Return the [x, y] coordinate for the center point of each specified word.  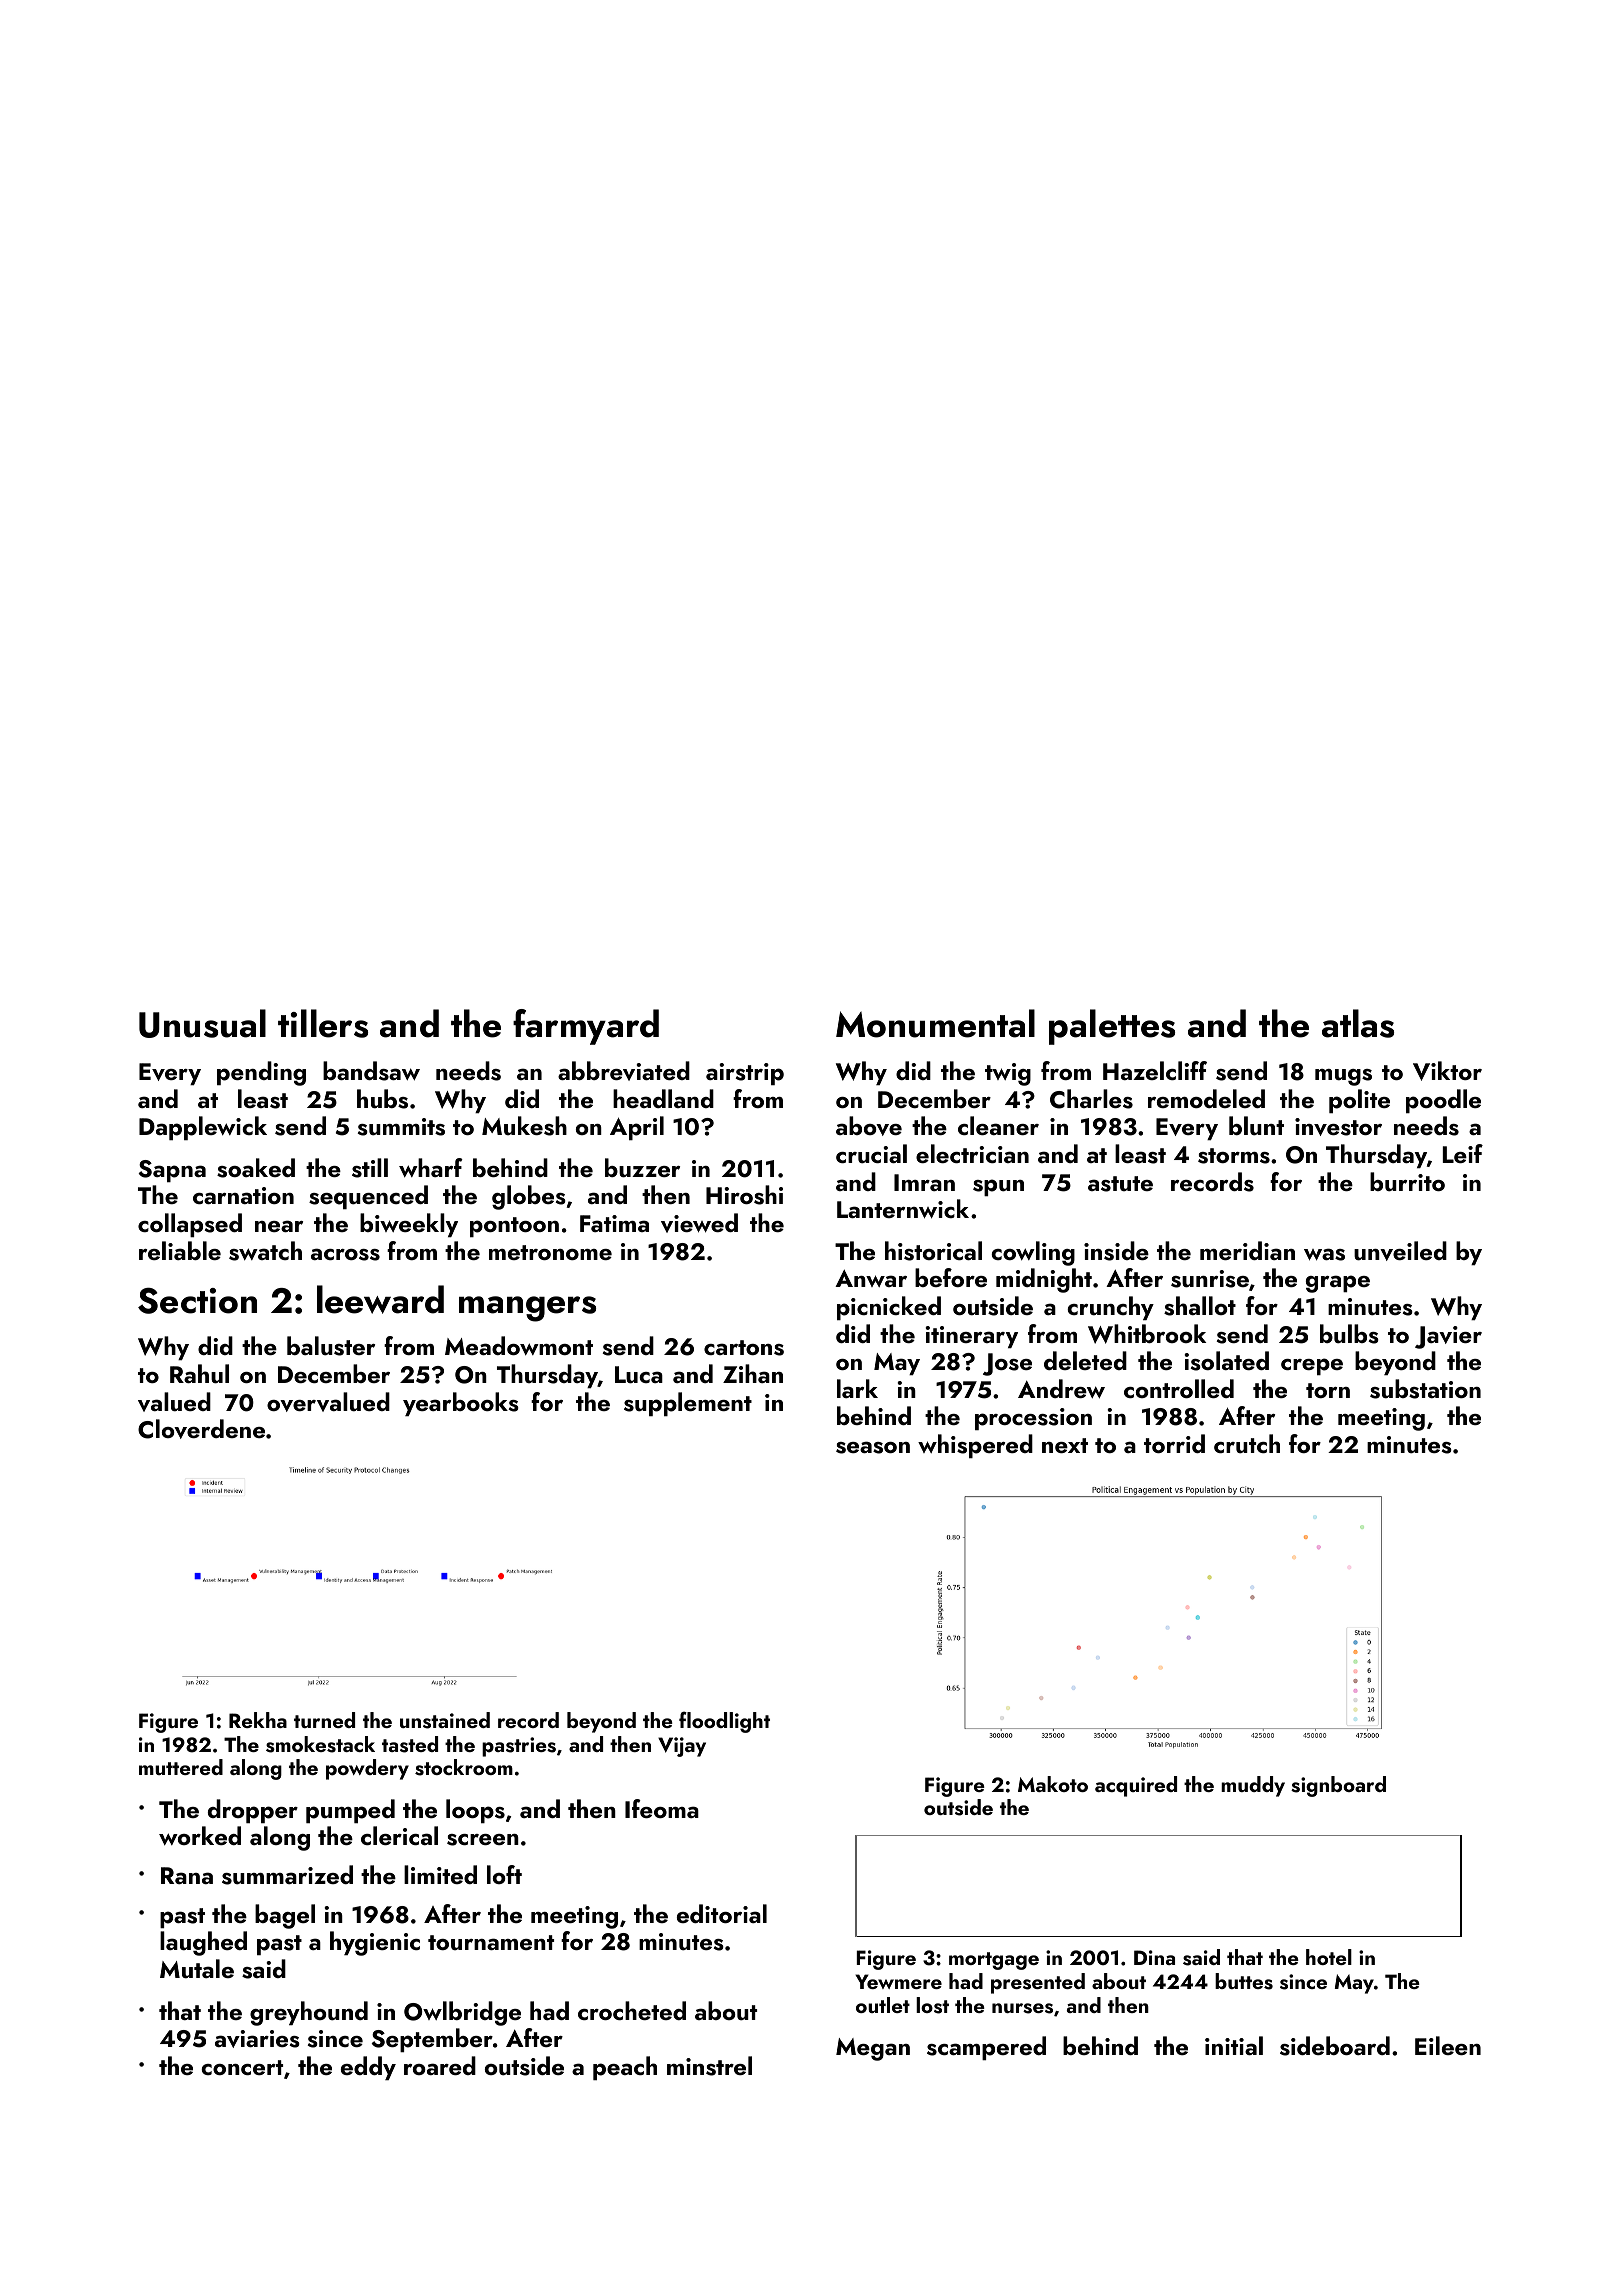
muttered [181, 1767]
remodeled [1206, 1098]
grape [1338, 1284]
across [345, 1254]
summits [401, 1127]
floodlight [724, 1722]
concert [242, 2067]
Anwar [871, 1278]
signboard [1338, 1786]
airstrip [745, 1074]
